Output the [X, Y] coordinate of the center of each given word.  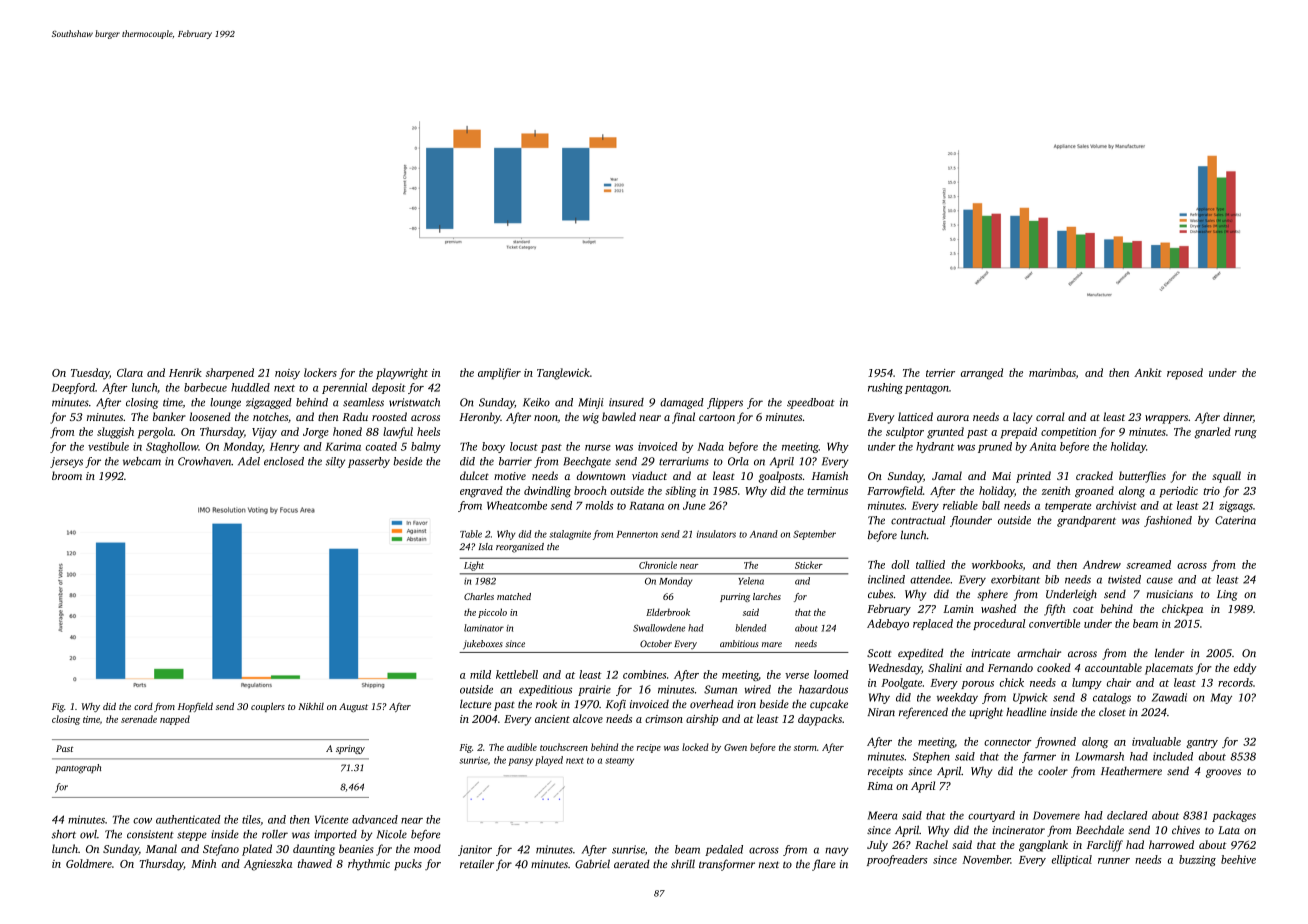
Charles [479, 596]
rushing [885, 388]
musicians [1169, 594]
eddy [1245, 669]
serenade [139, 719]
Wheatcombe [517, 505]
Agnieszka [268, 865]
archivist [1116, 505]
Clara [130, 372]
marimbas [1052, 372]
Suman [720, 689]
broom [67, 475]
